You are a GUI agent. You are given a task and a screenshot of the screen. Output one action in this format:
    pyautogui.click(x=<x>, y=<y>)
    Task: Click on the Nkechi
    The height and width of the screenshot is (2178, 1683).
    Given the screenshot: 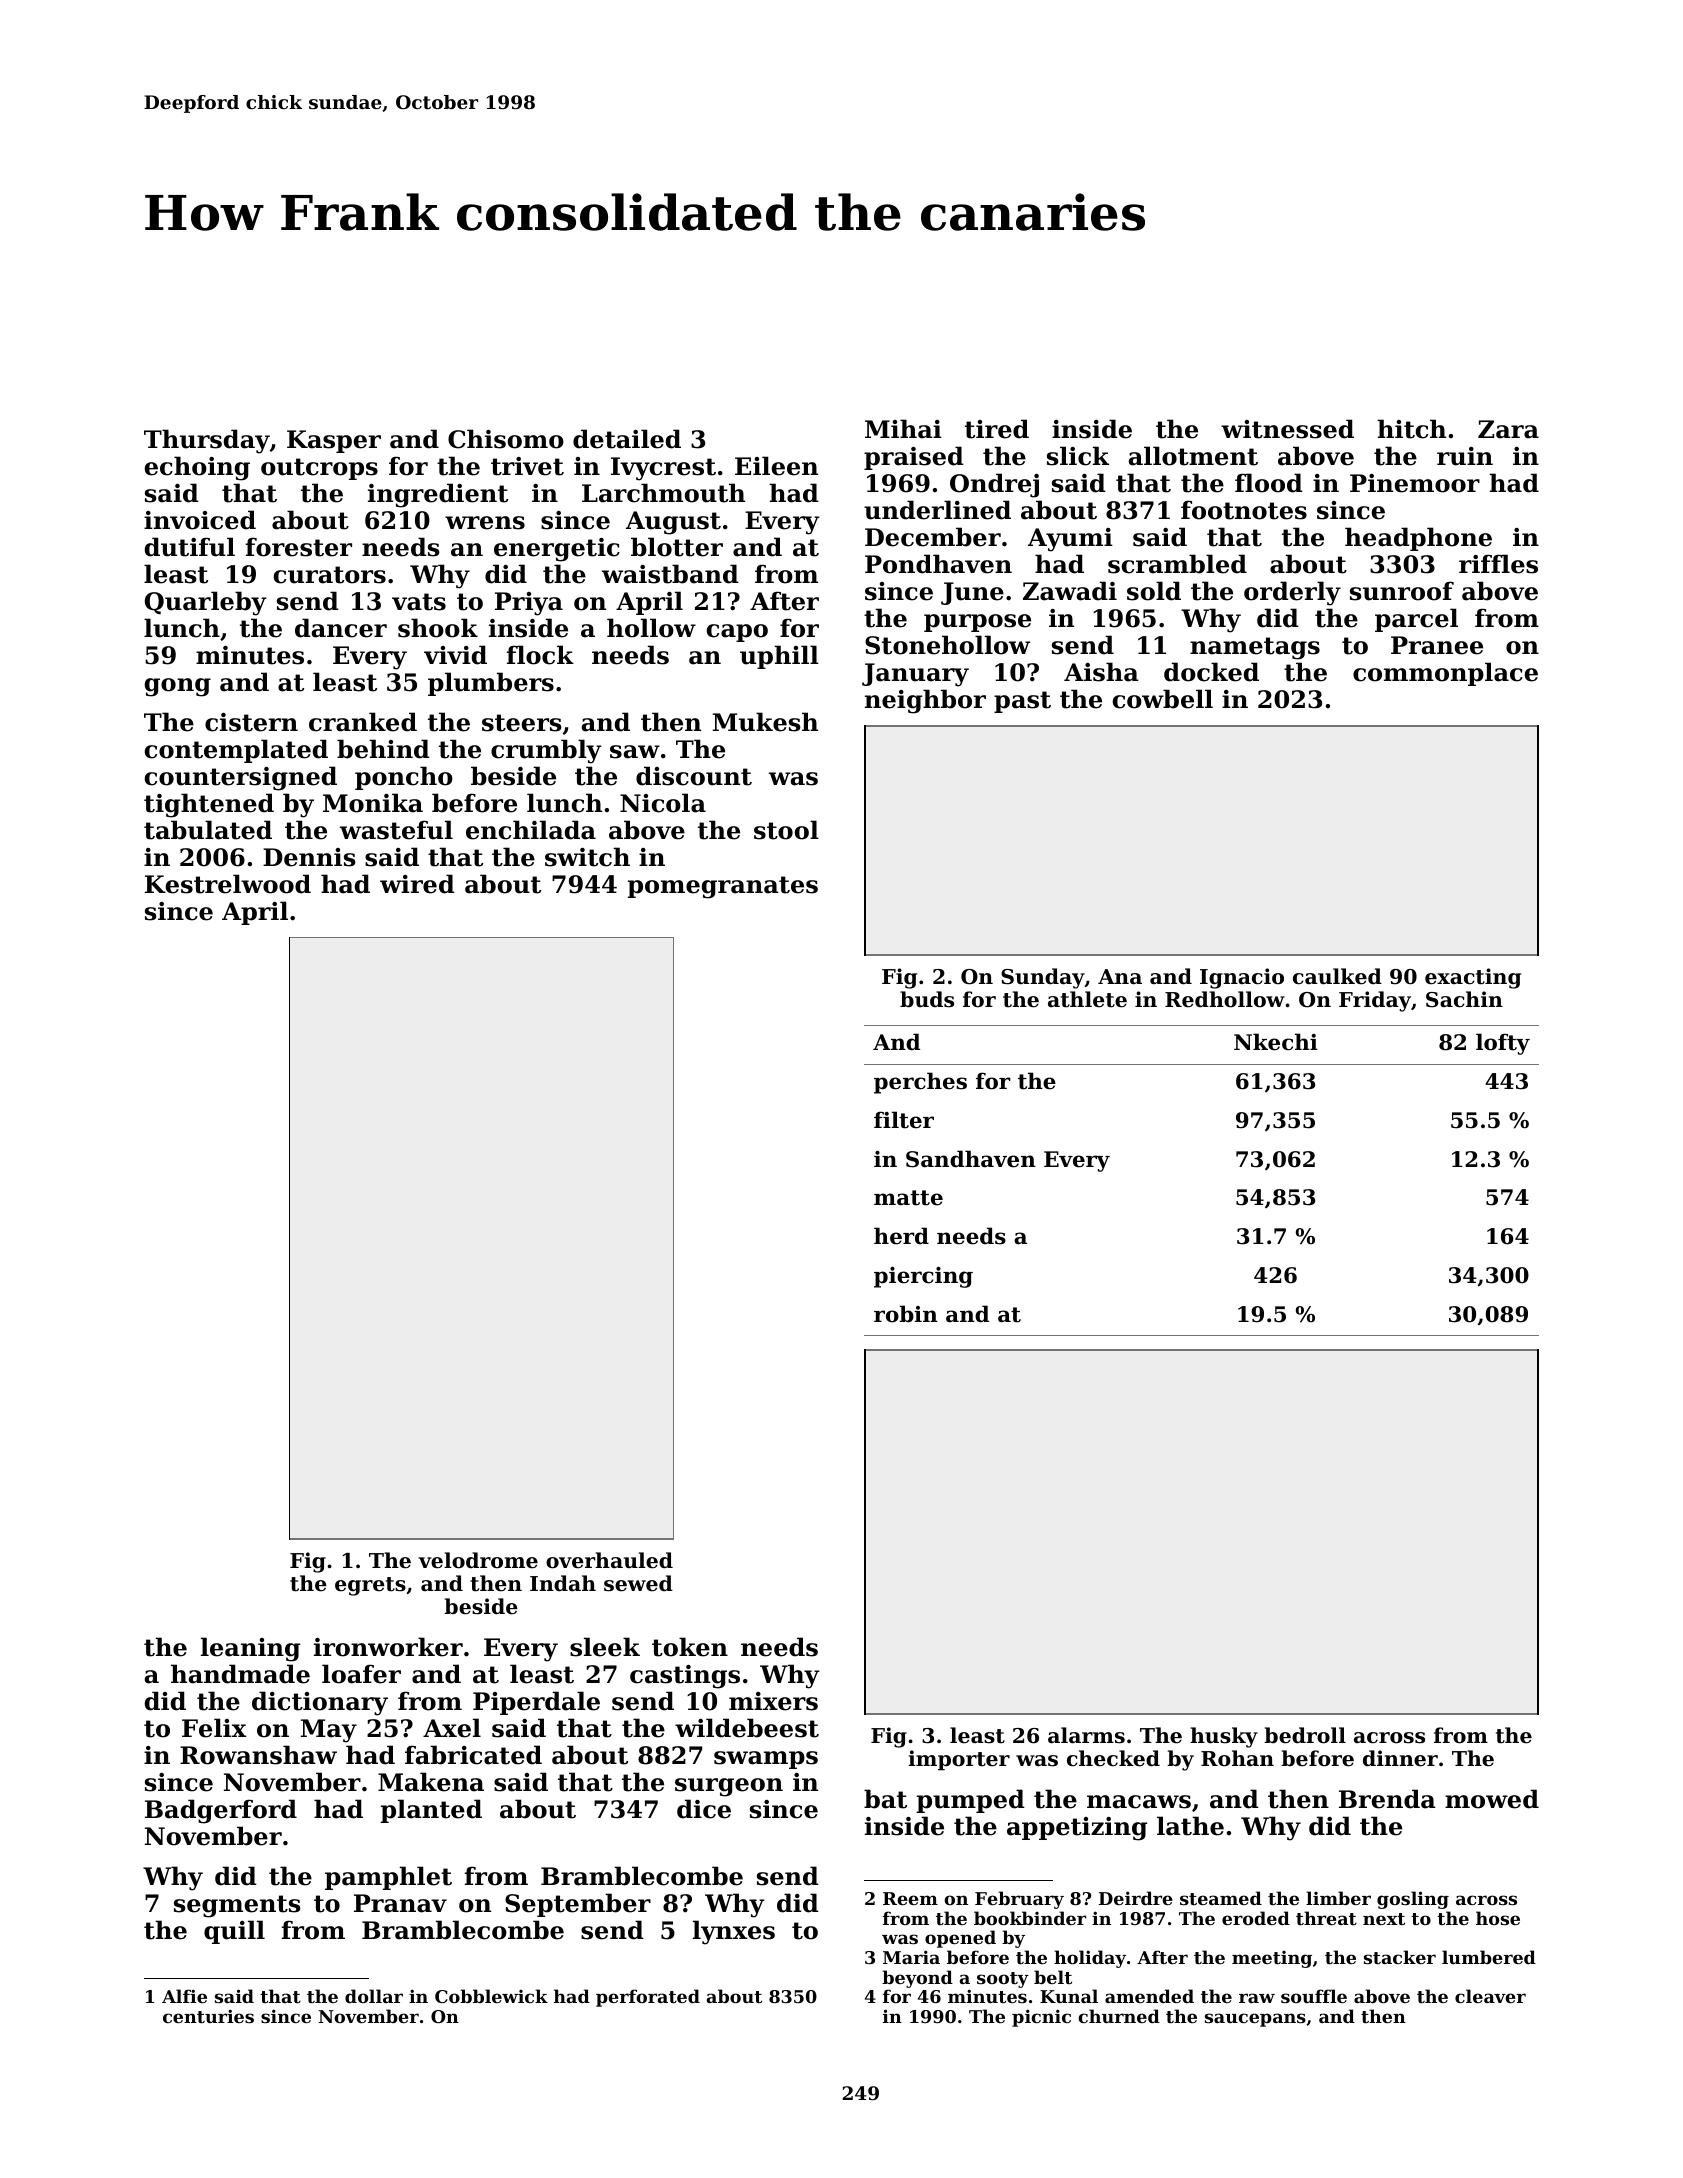 What is the action you would take?
    pyautogui.click(x=1276, y=1042)
